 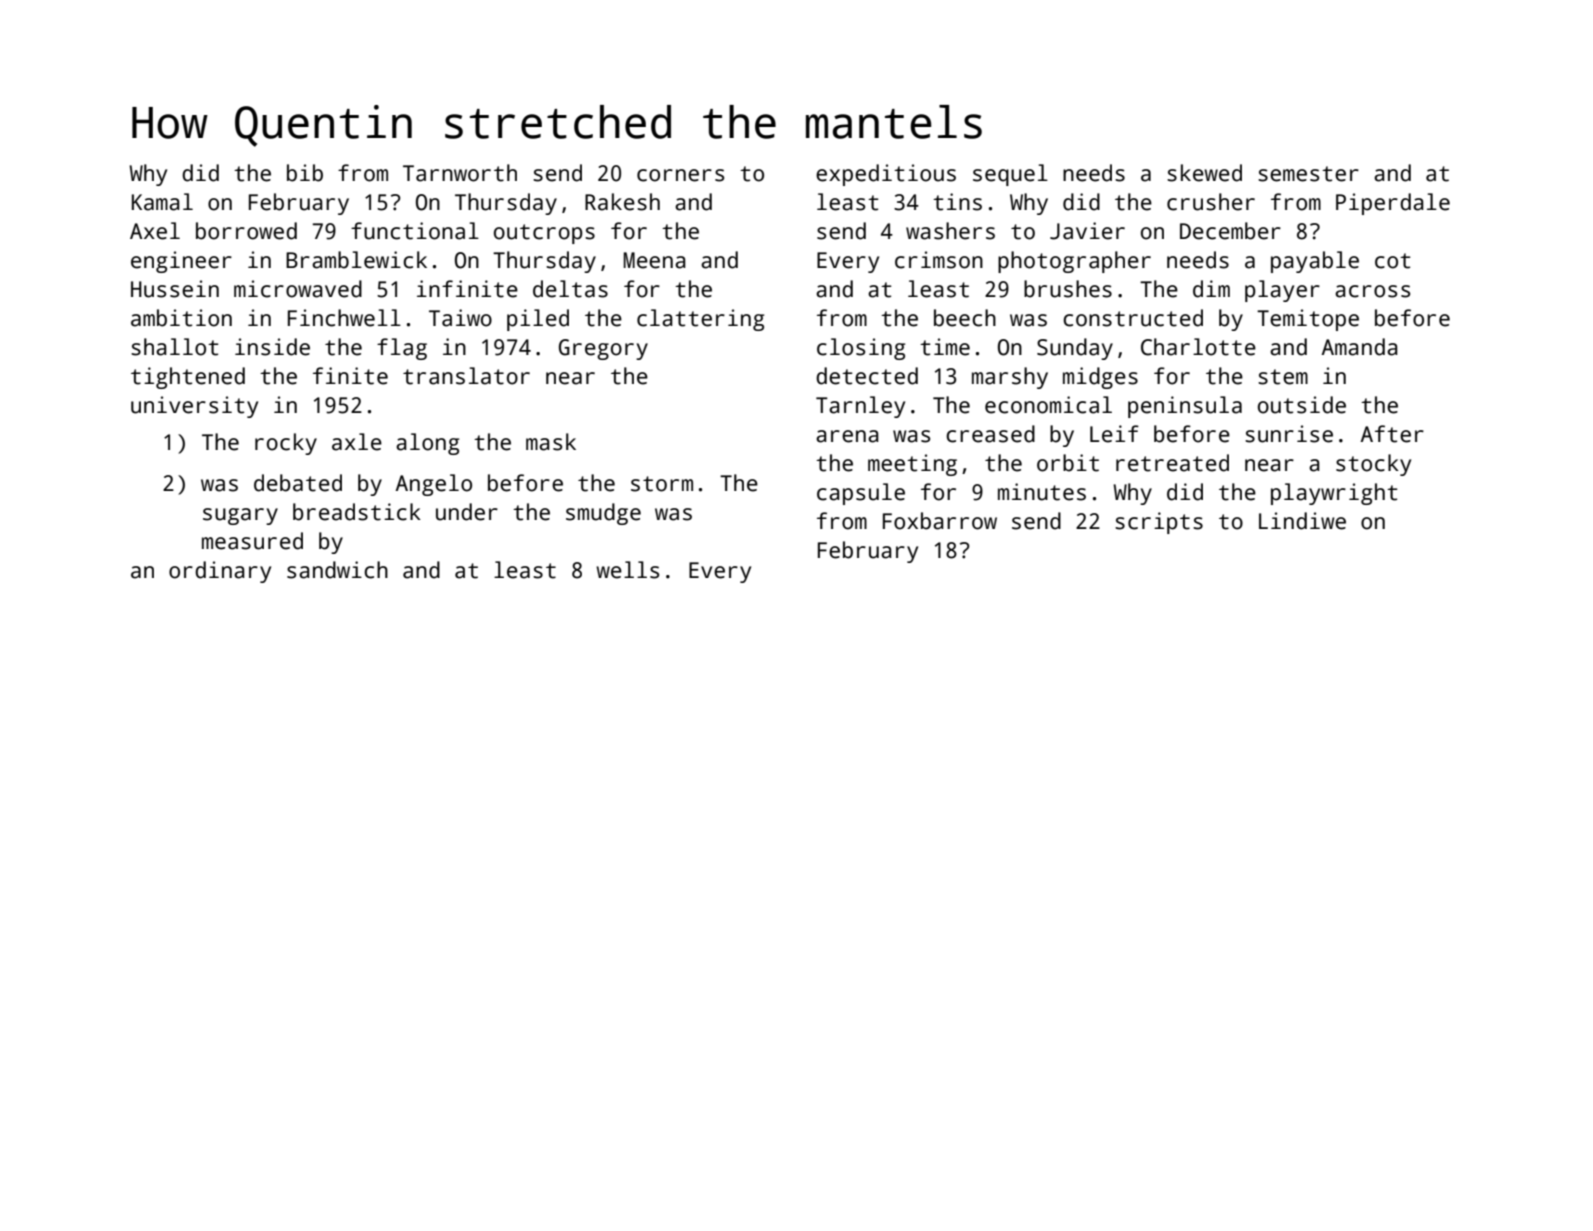 I want to click on cot, so click(x=1393, y=261).
